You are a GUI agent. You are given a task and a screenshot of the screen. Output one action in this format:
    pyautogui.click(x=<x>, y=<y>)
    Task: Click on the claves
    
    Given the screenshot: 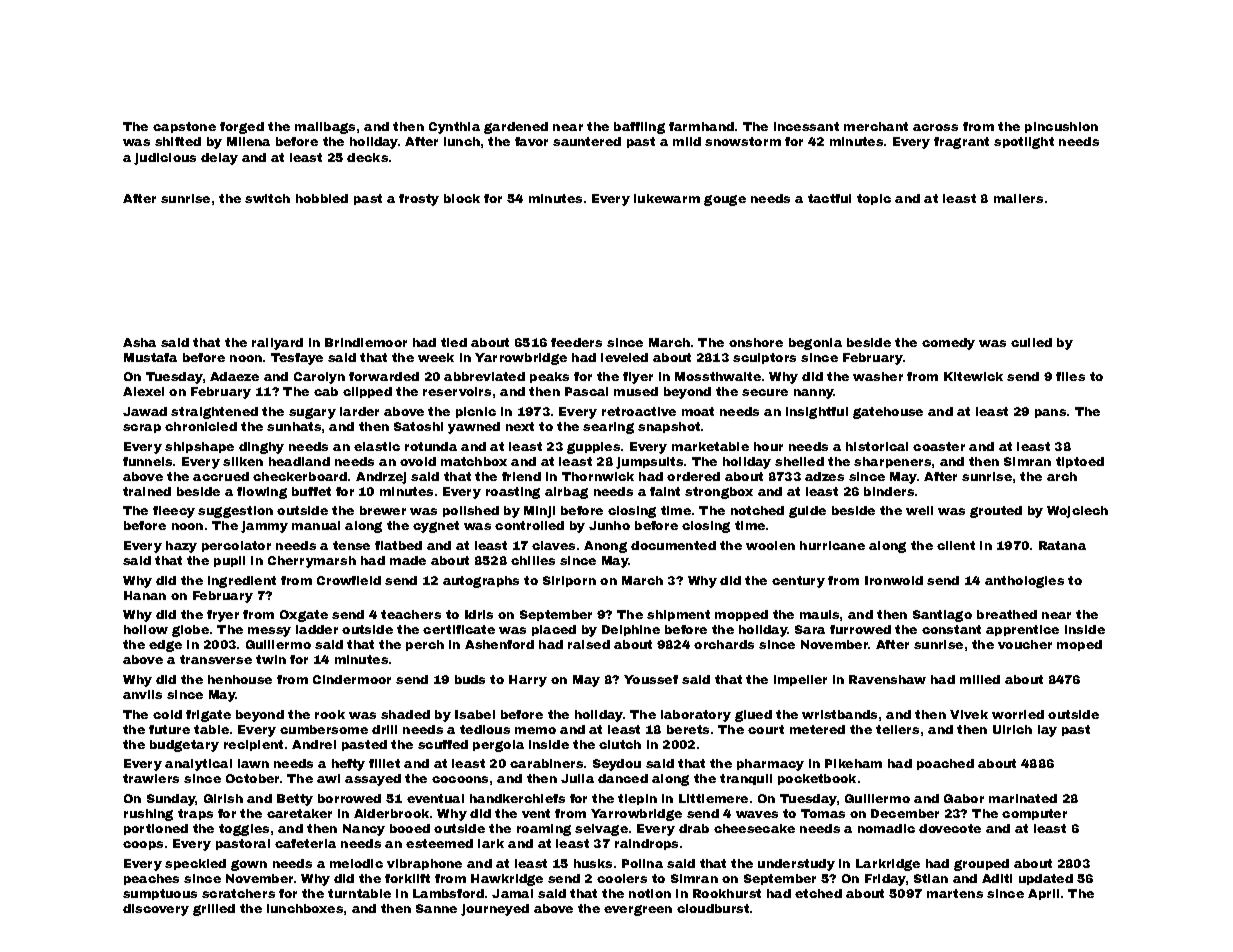 What is the action you would take?
    pyautogui.click(x=553, y=545)
